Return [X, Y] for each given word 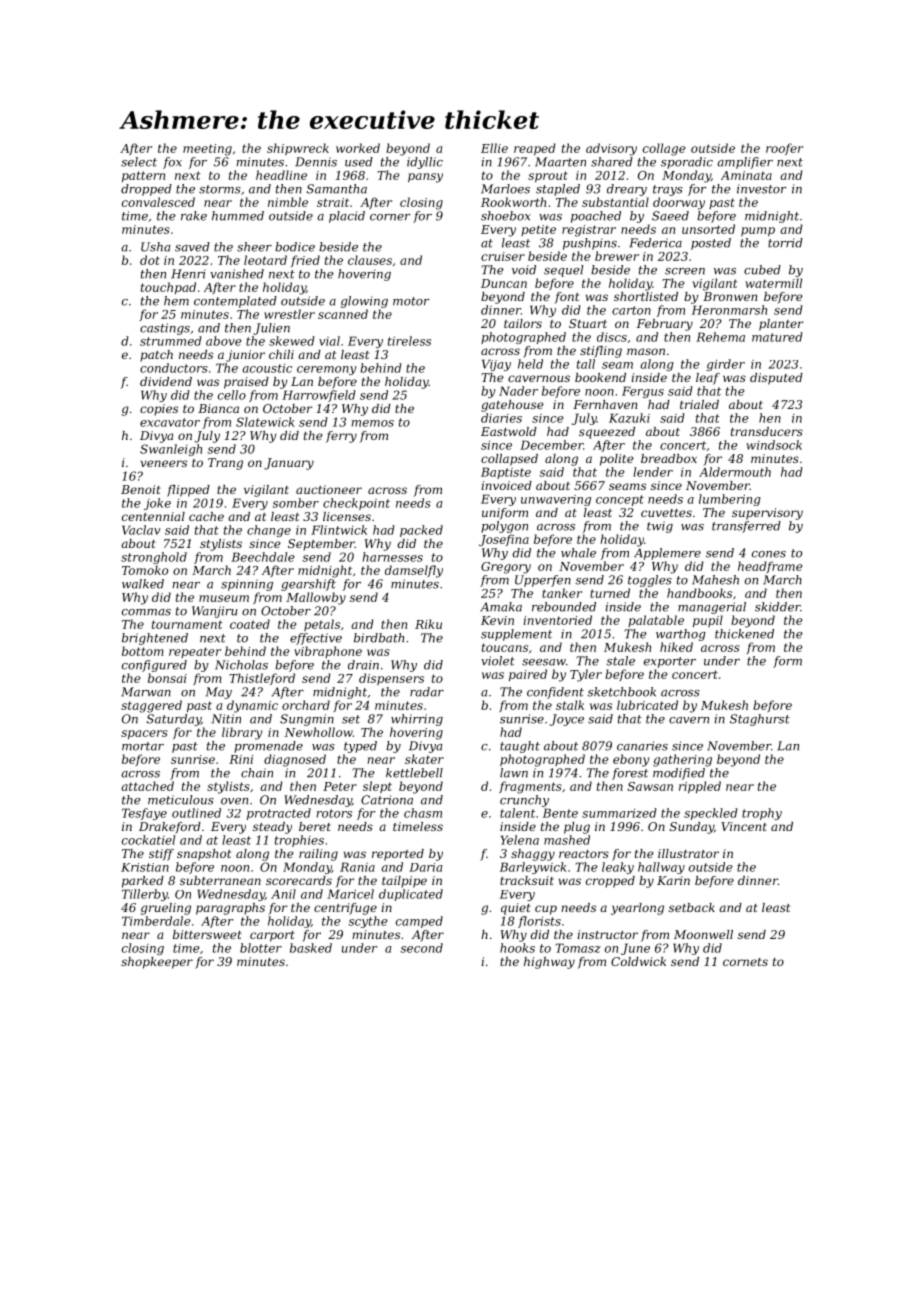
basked [311, 948]
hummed [238, 216]
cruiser [503, 256]
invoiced [506, 485]
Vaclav [141, 530]
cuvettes [666, 513]
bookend [600, 377]
